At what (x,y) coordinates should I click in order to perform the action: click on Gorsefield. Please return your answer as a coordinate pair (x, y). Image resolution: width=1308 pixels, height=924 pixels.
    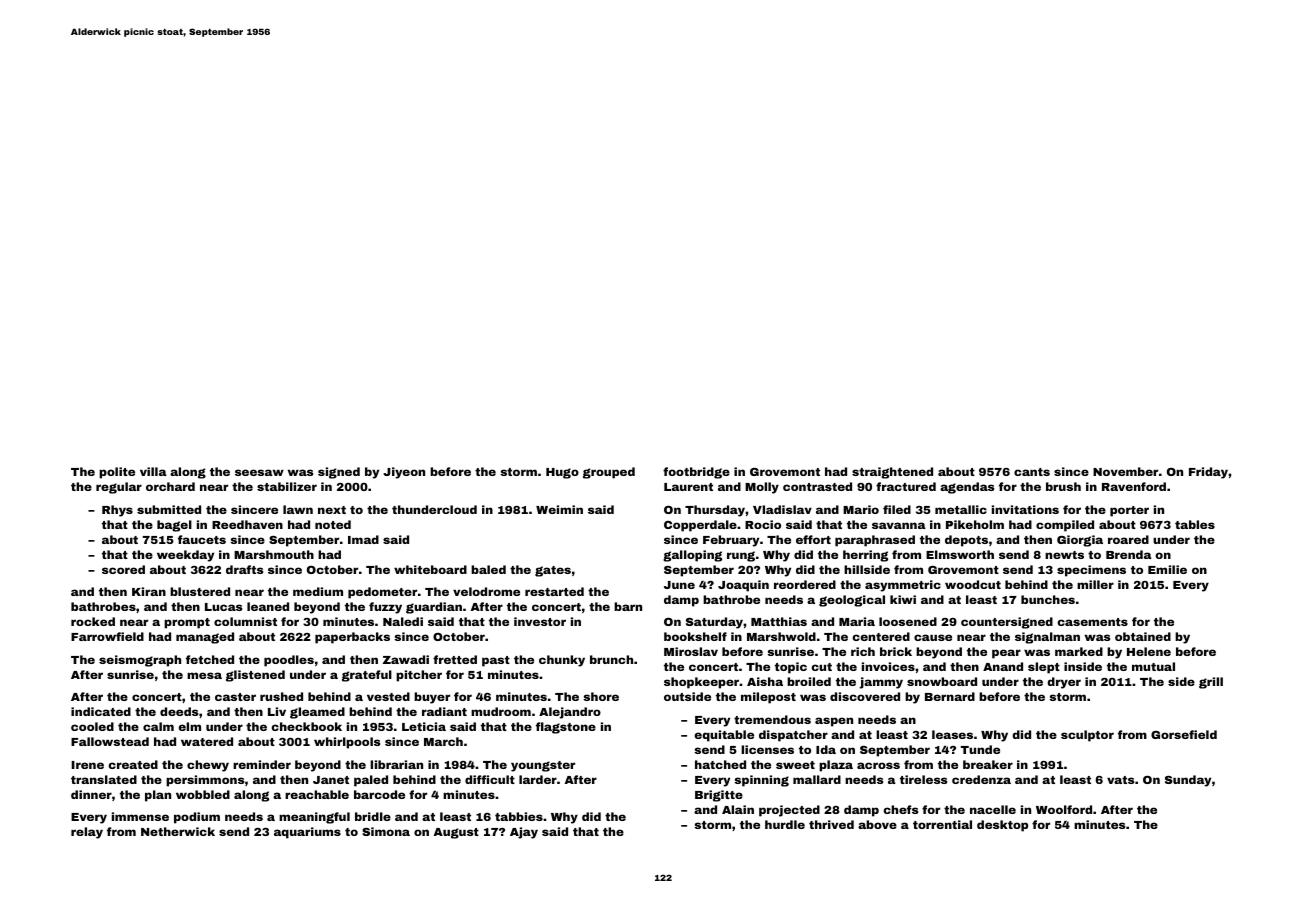
    Looking at the image, I should click on (1184, 734).
